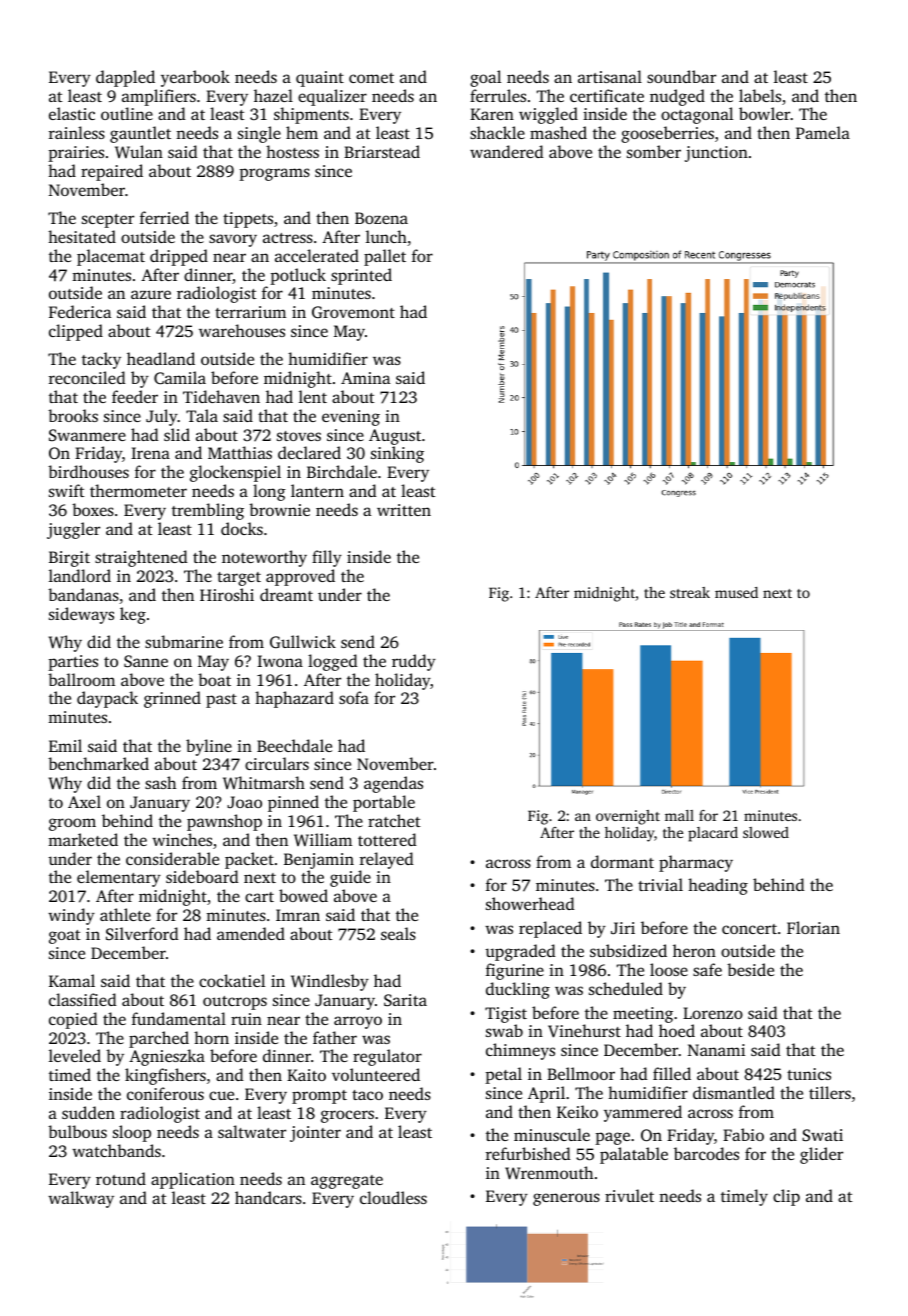 The height and width of the page is (1316, 908). What do you see at coordinates (736, 592) in the page?
I see `mused` at bounding box center [736, 592].
